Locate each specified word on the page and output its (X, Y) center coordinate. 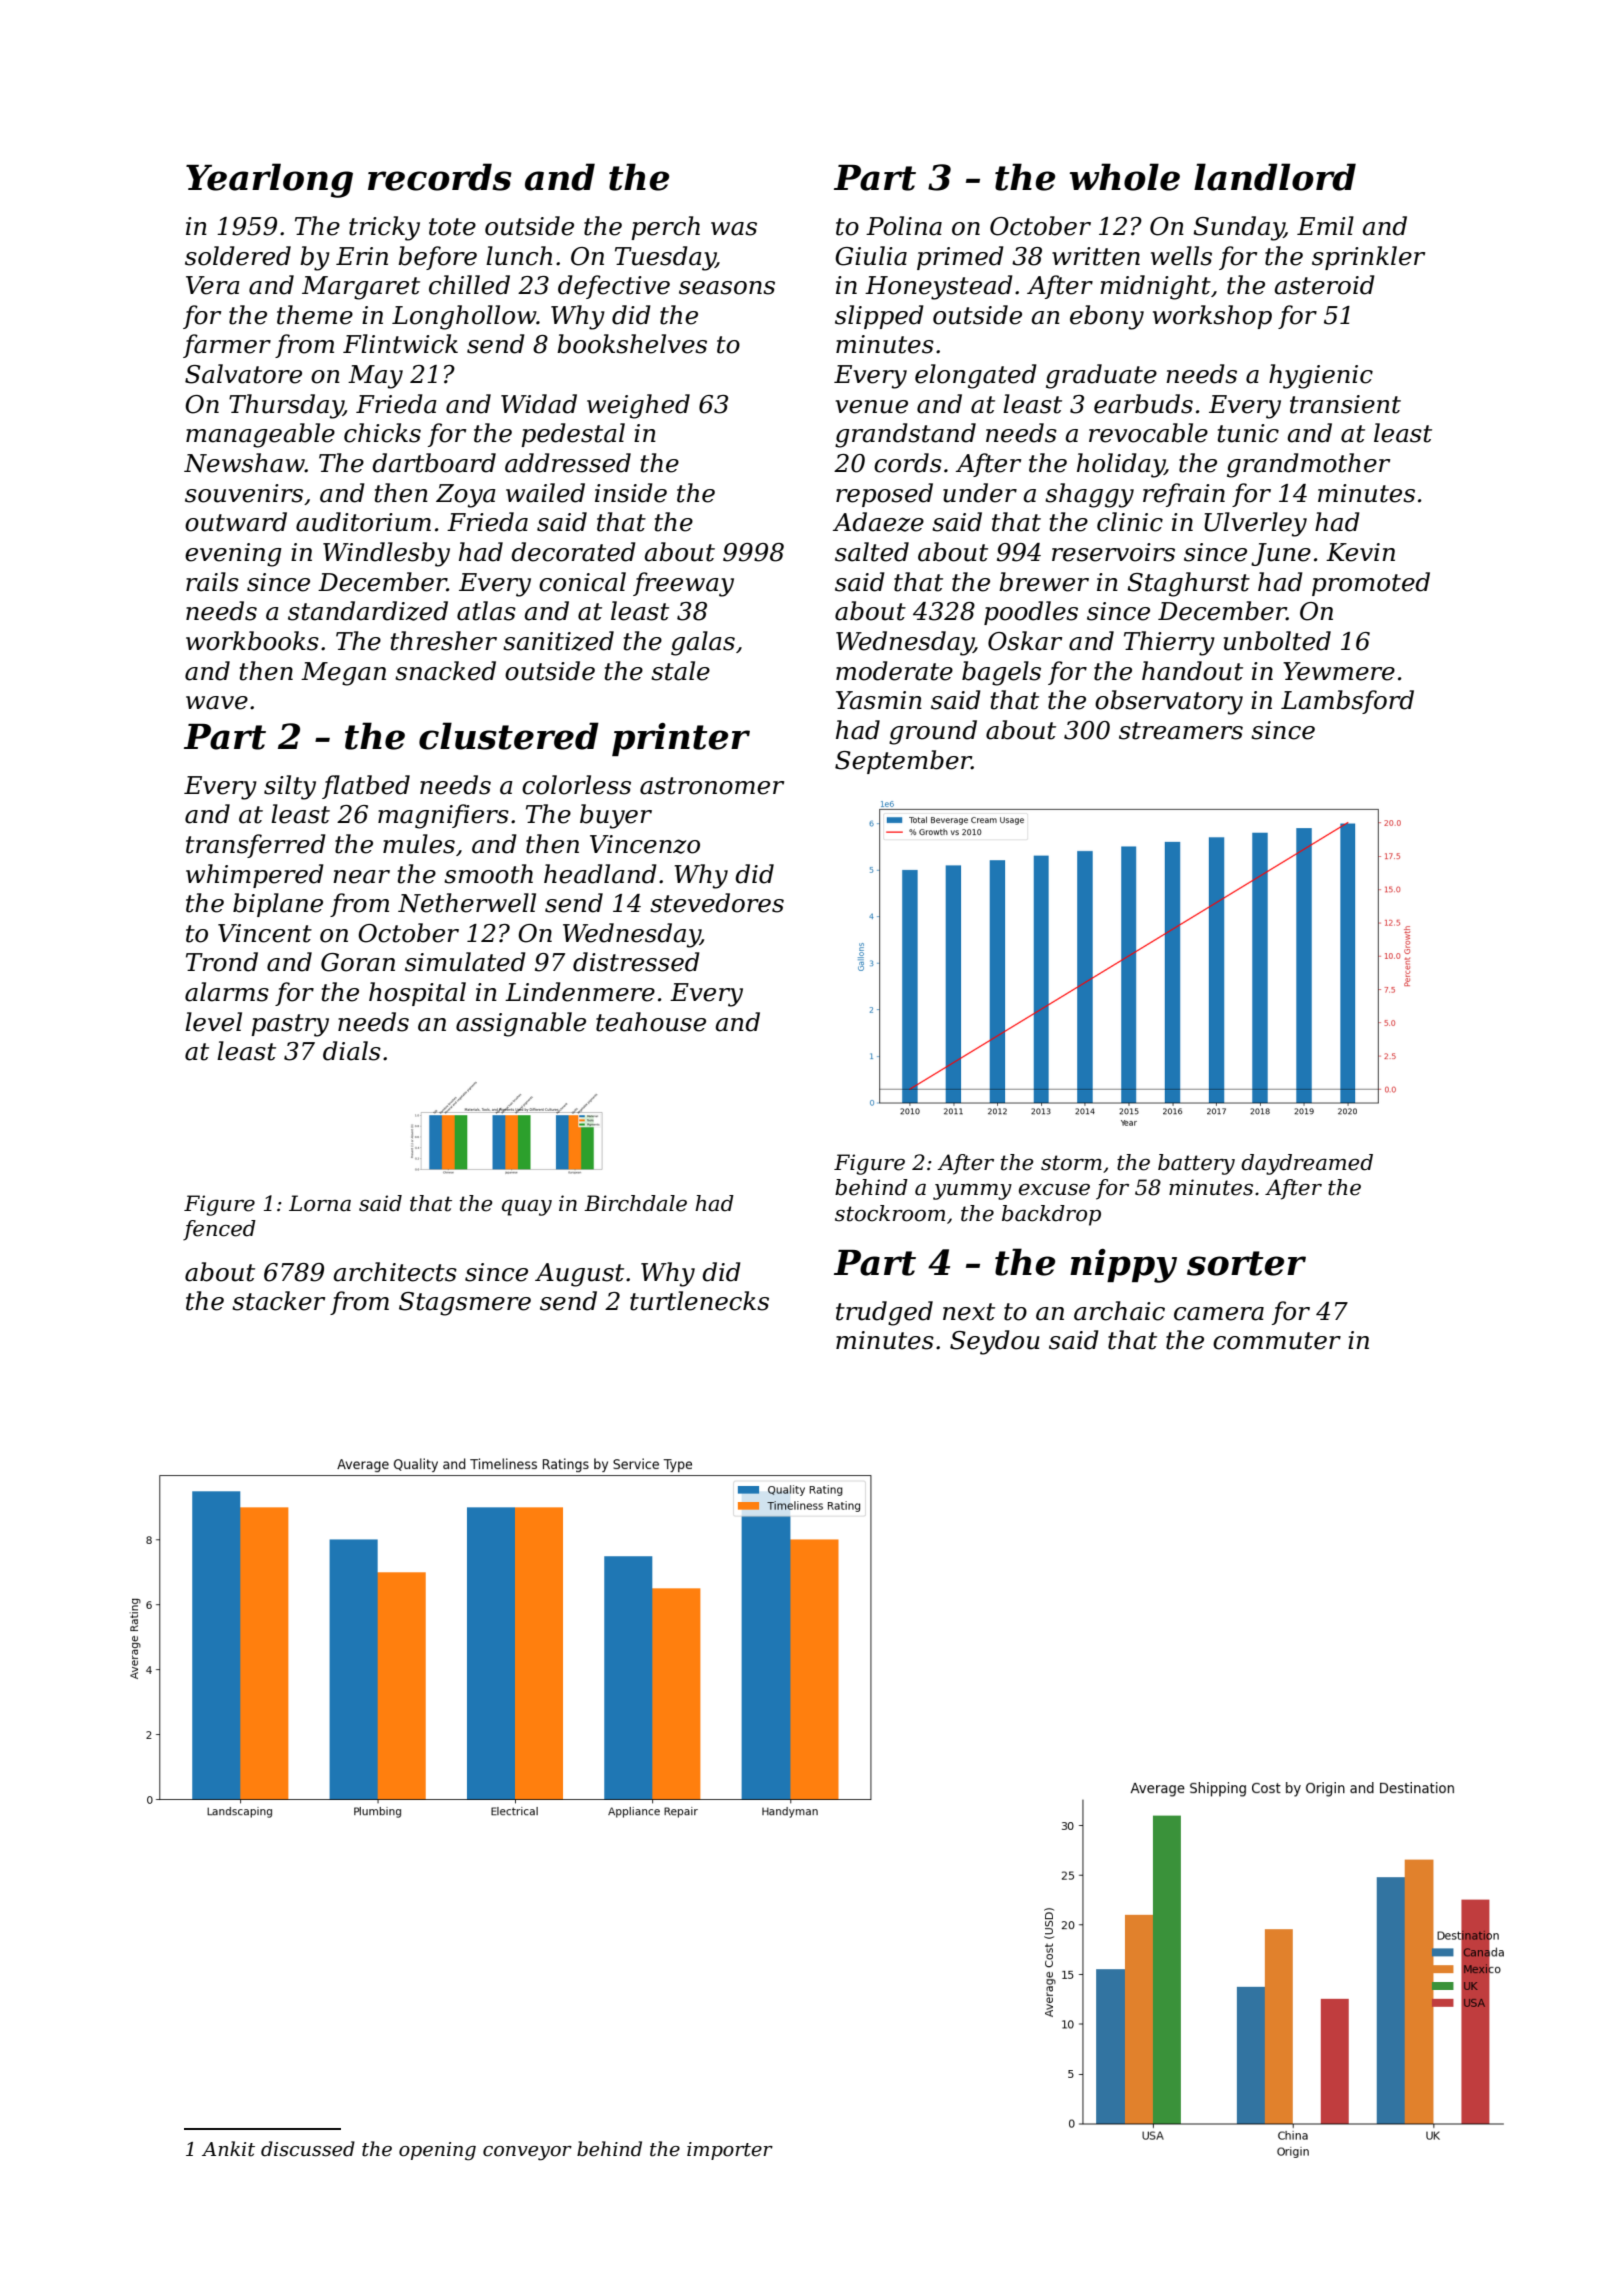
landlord (1275, 177)
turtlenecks (699, 1301)
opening (437, 2151)
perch (665, 228)
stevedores (717, 903)
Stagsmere (465, 1304)
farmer (227, 346)
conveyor (527, 2153)
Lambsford (1347, 702)
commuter (1277, 1341)
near (361, 877)
